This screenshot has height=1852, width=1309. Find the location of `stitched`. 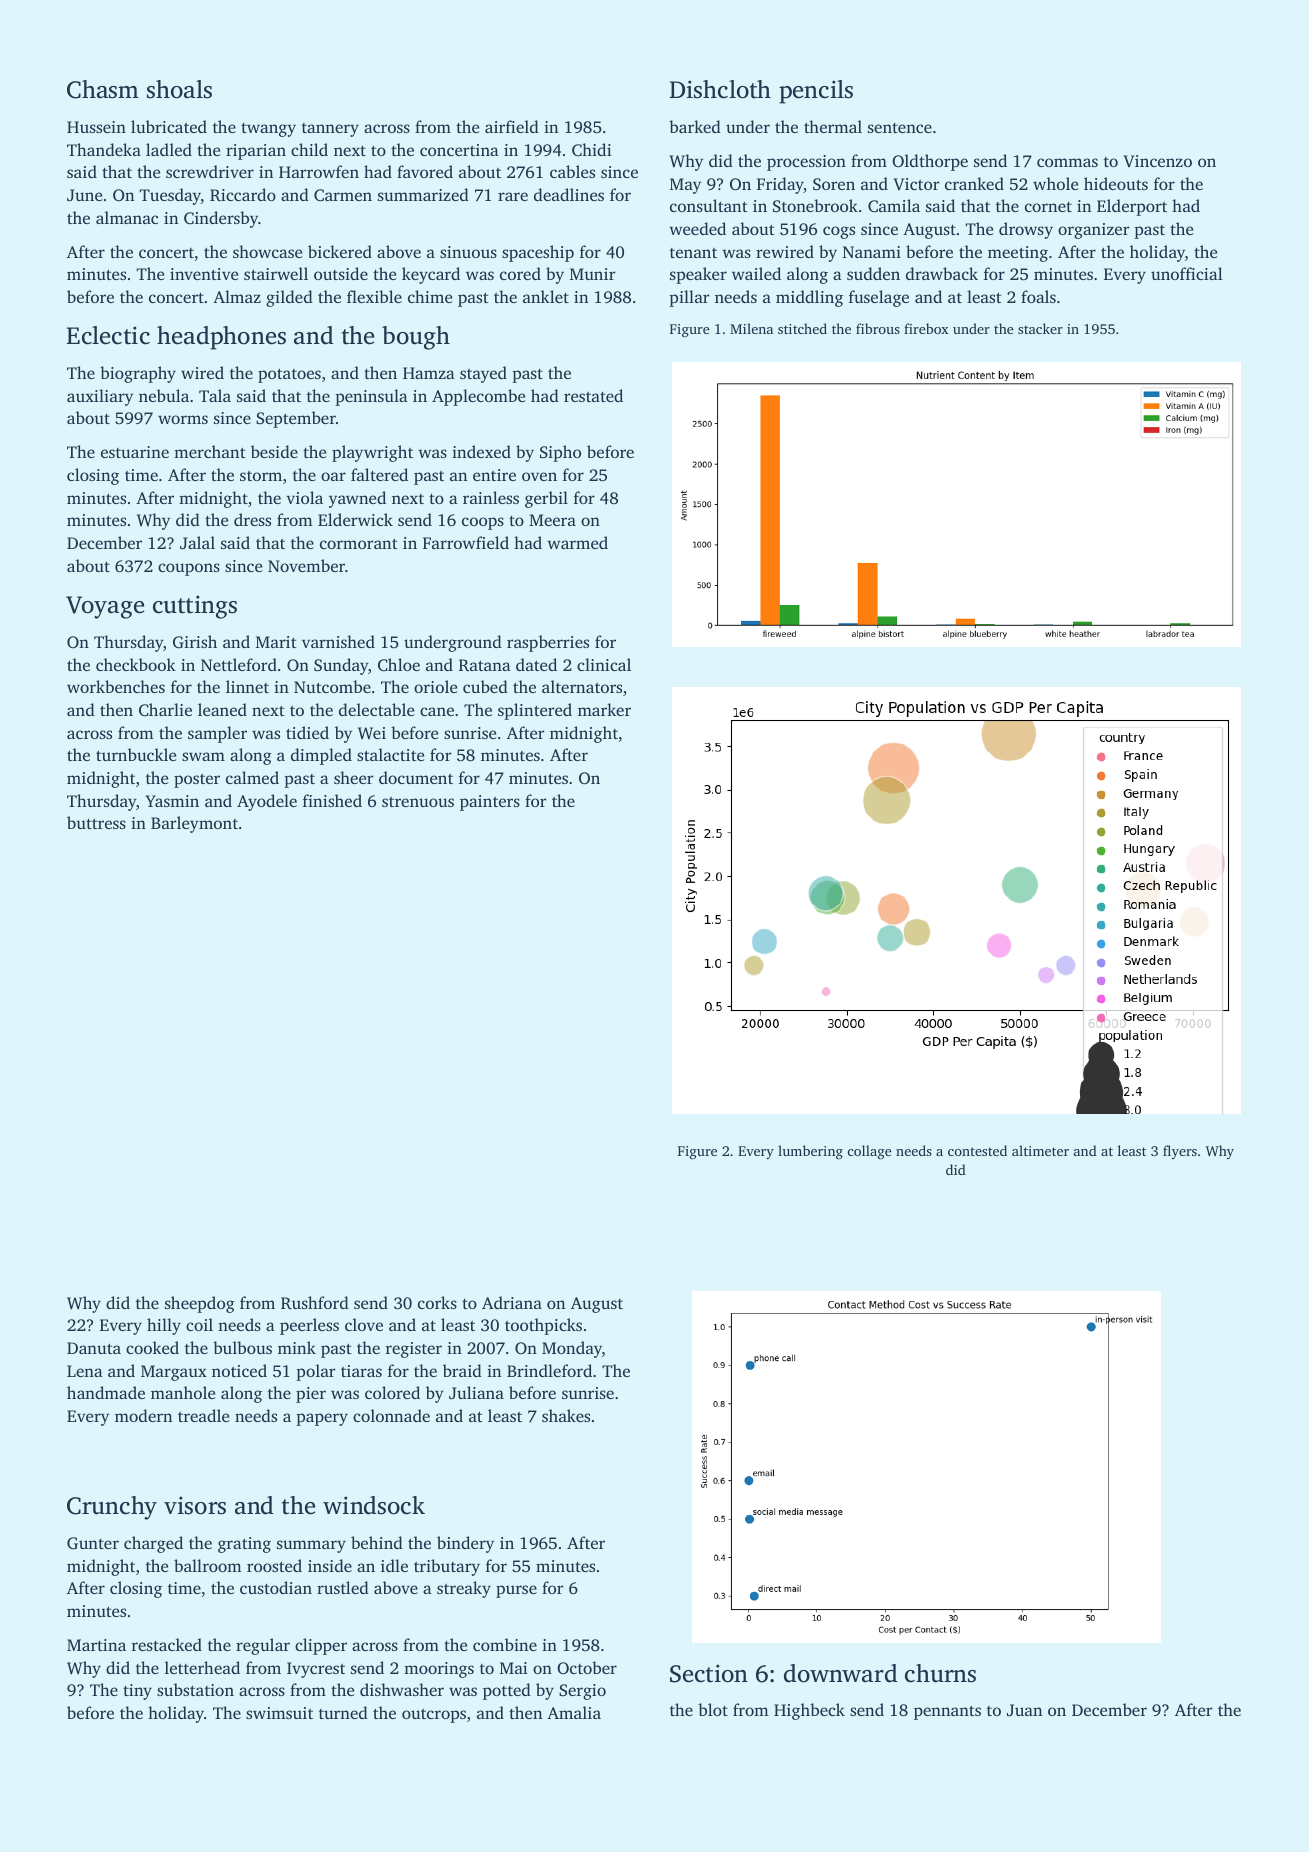

stitched is located at coordinates (802, 328).
